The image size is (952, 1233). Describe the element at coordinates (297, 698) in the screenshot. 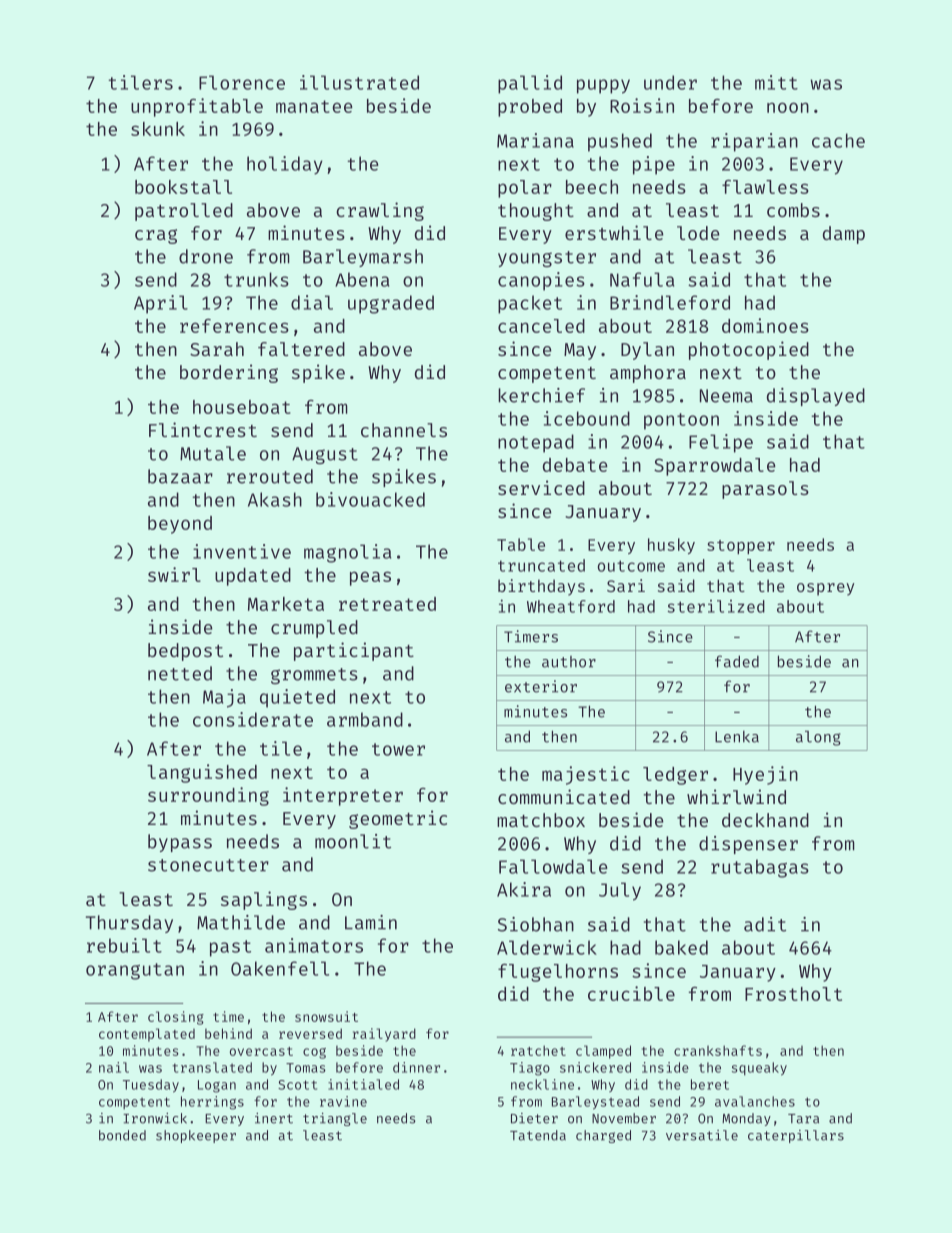

I see `quieted` at that location.
